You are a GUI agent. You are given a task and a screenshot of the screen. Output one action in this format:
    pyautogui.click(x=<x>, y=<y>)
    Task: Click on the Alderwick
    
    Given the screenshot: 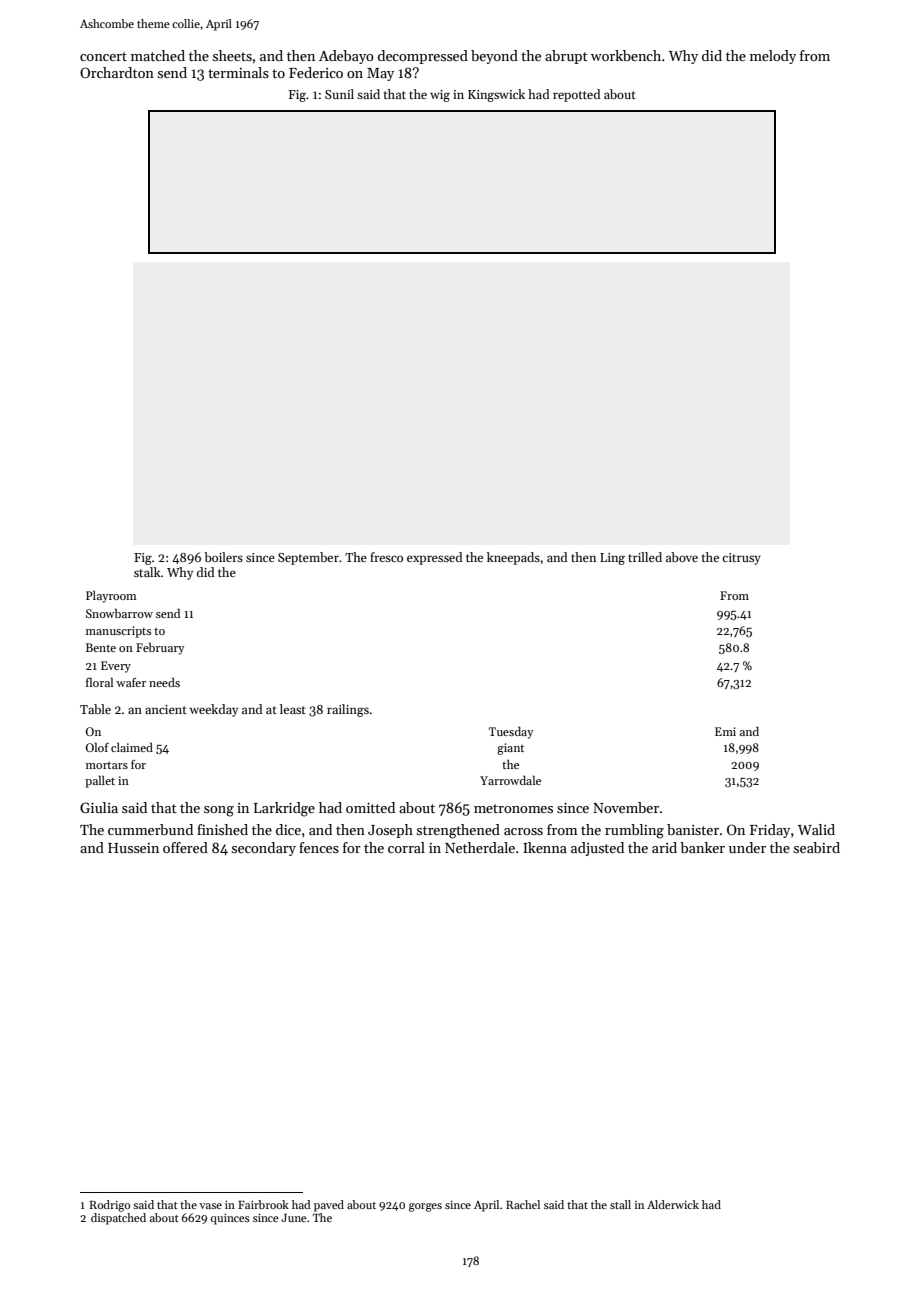 What is the action you would take?
    pyautogui.click(x=673, y=1204)
